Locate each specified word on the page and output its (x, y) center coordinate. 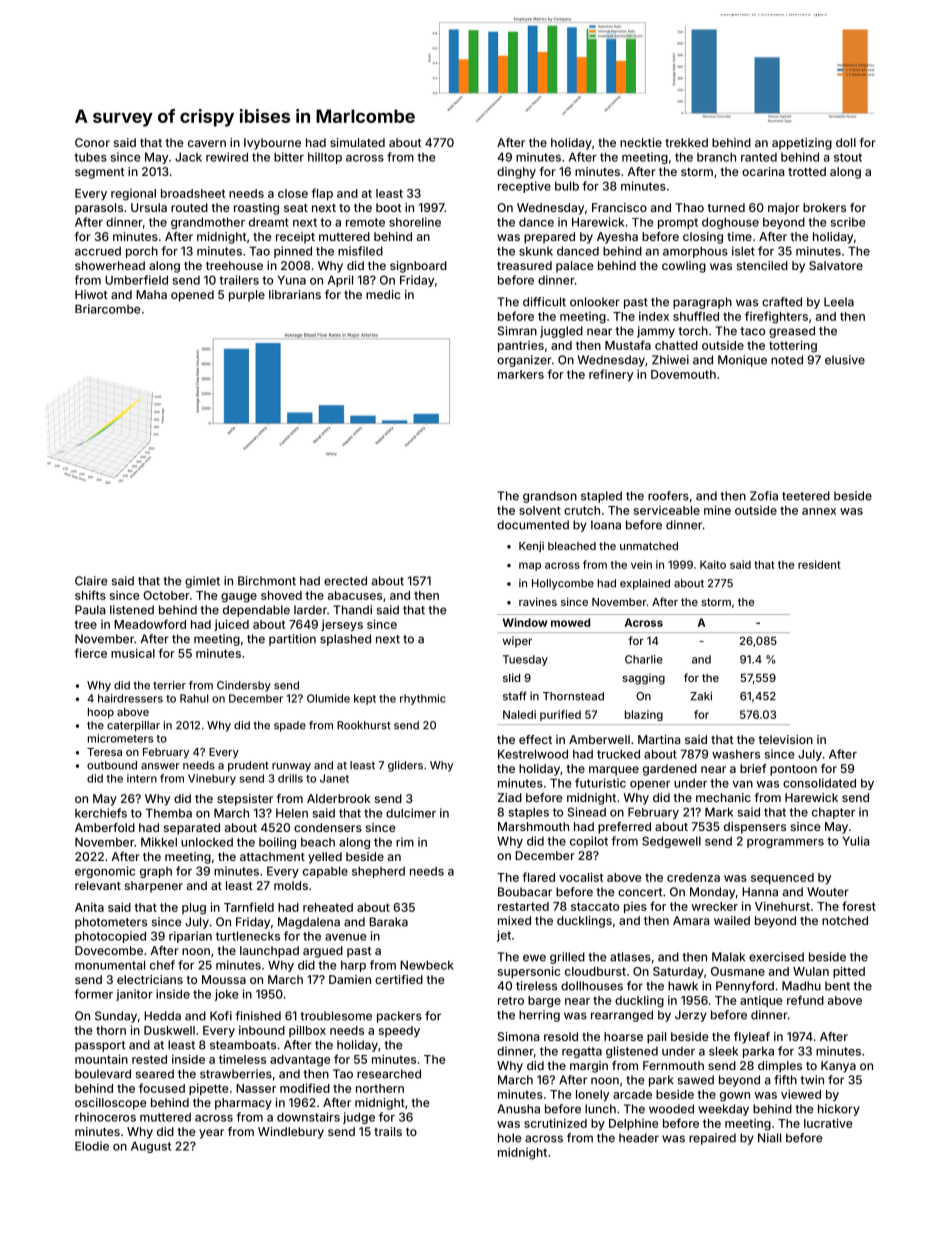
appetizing (802, 144)
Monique (742, 361)
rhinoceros (105, 1117)
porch (142, 252)
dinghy (516, 173)
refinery (611, 375)
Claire (91, 581)
